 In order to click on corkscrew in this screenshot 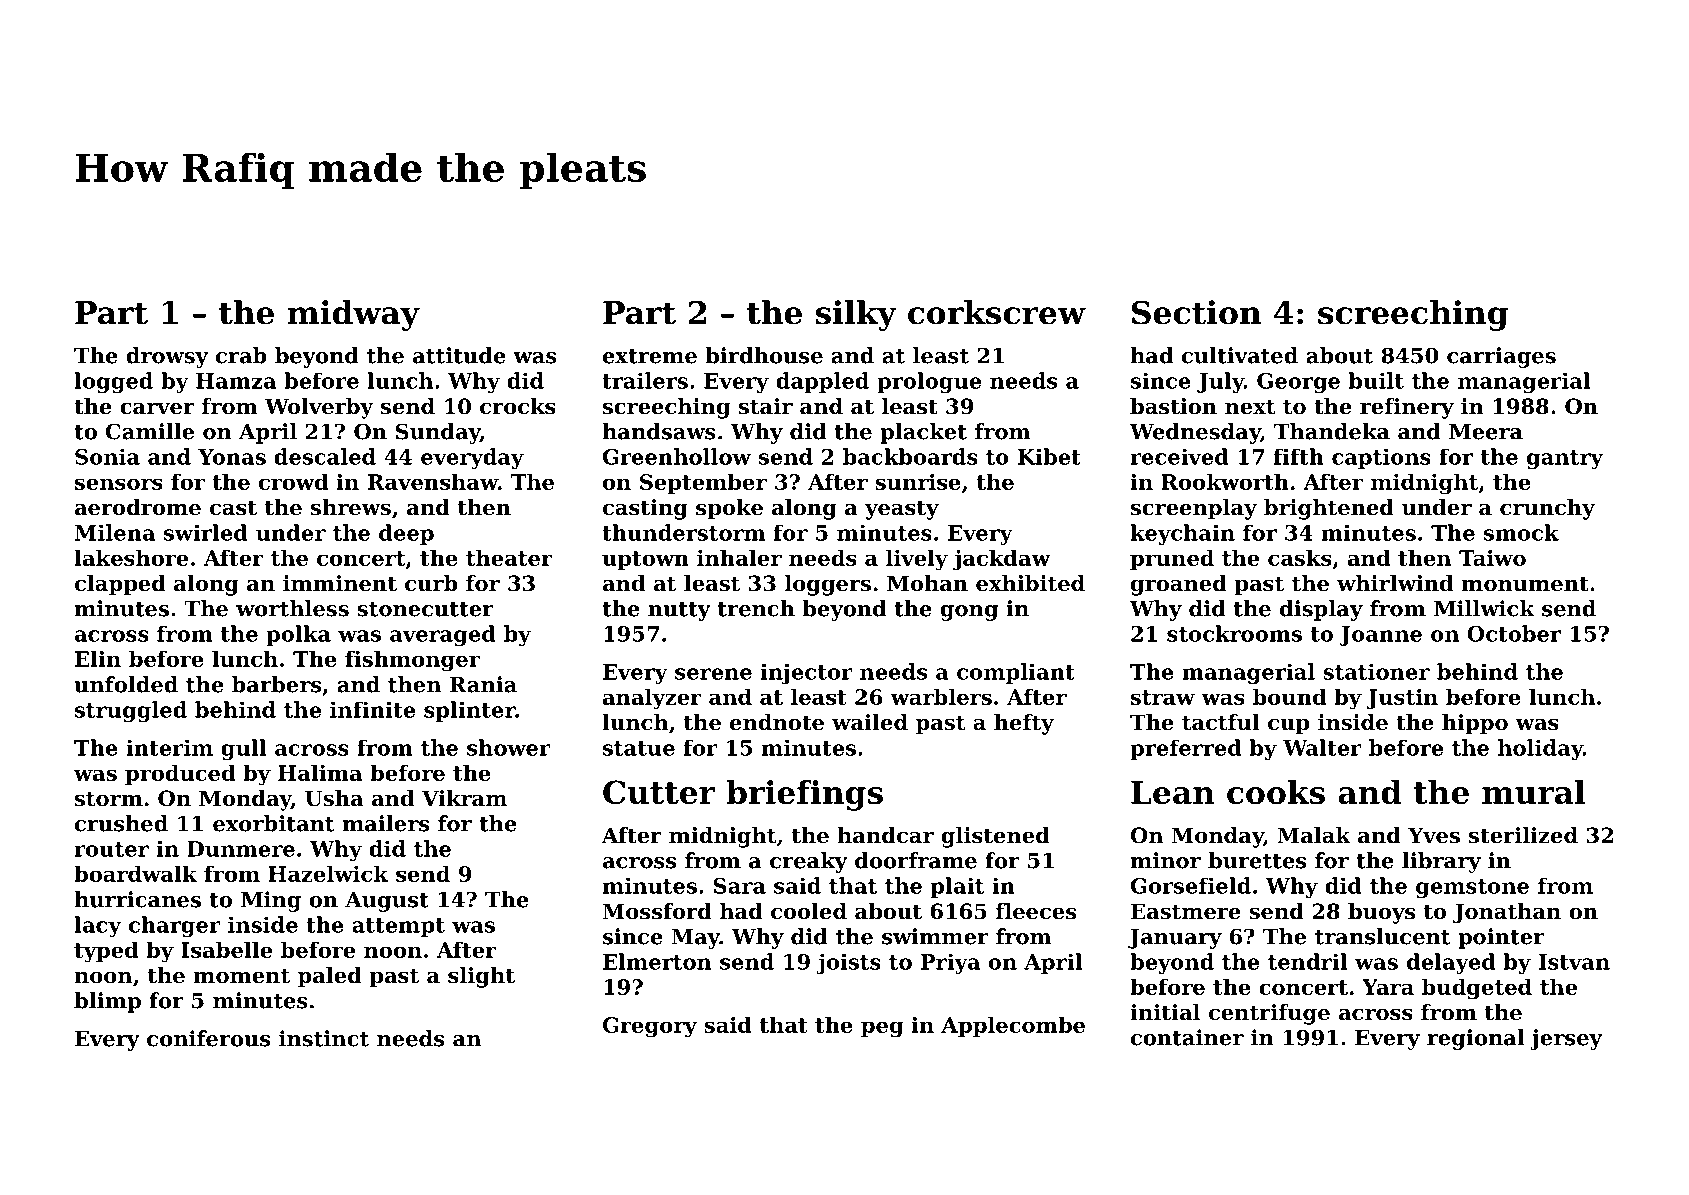, I will do `click(997, 312)`.
